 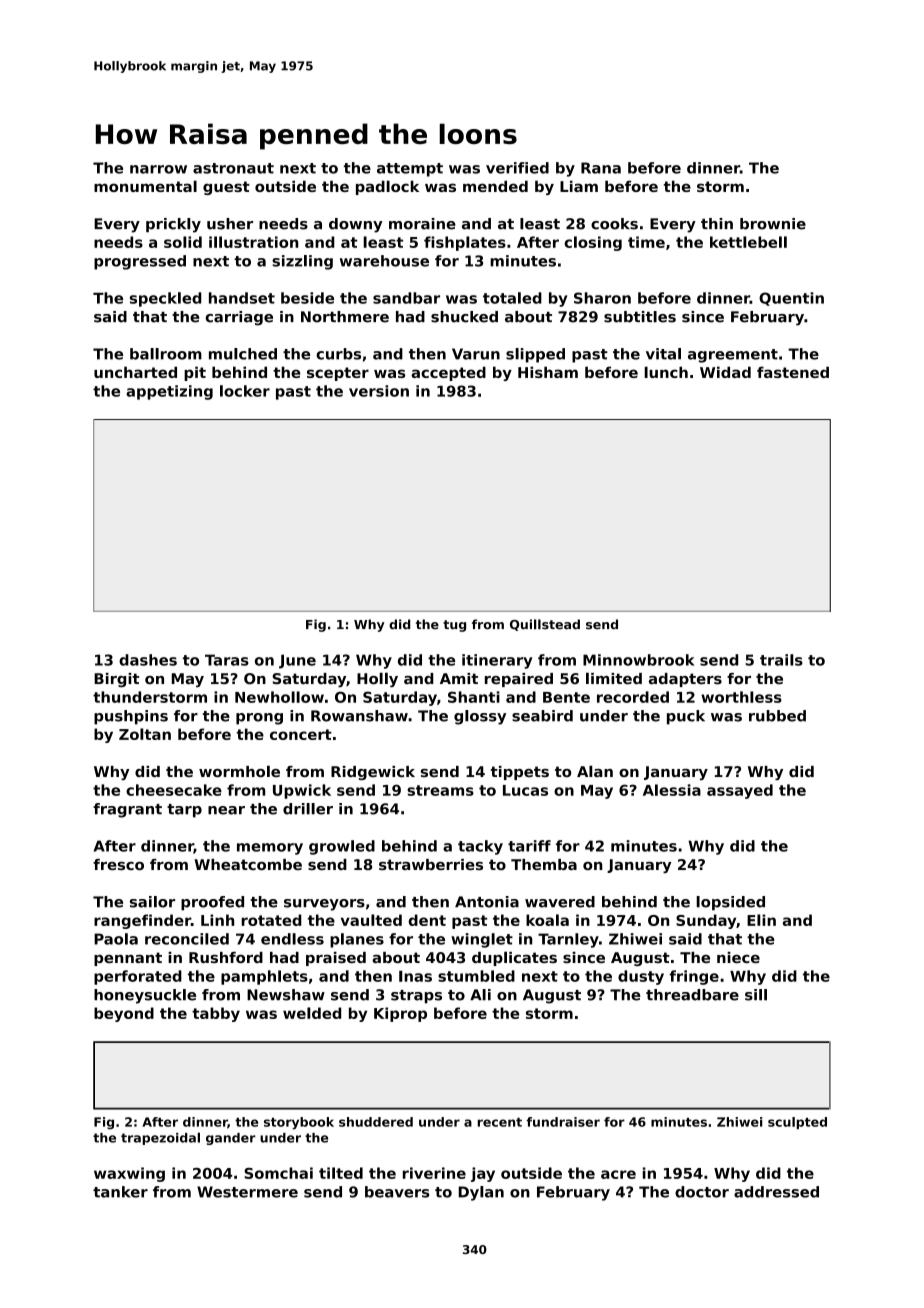 I want to click on Rana, so click(x=601, y=168).
